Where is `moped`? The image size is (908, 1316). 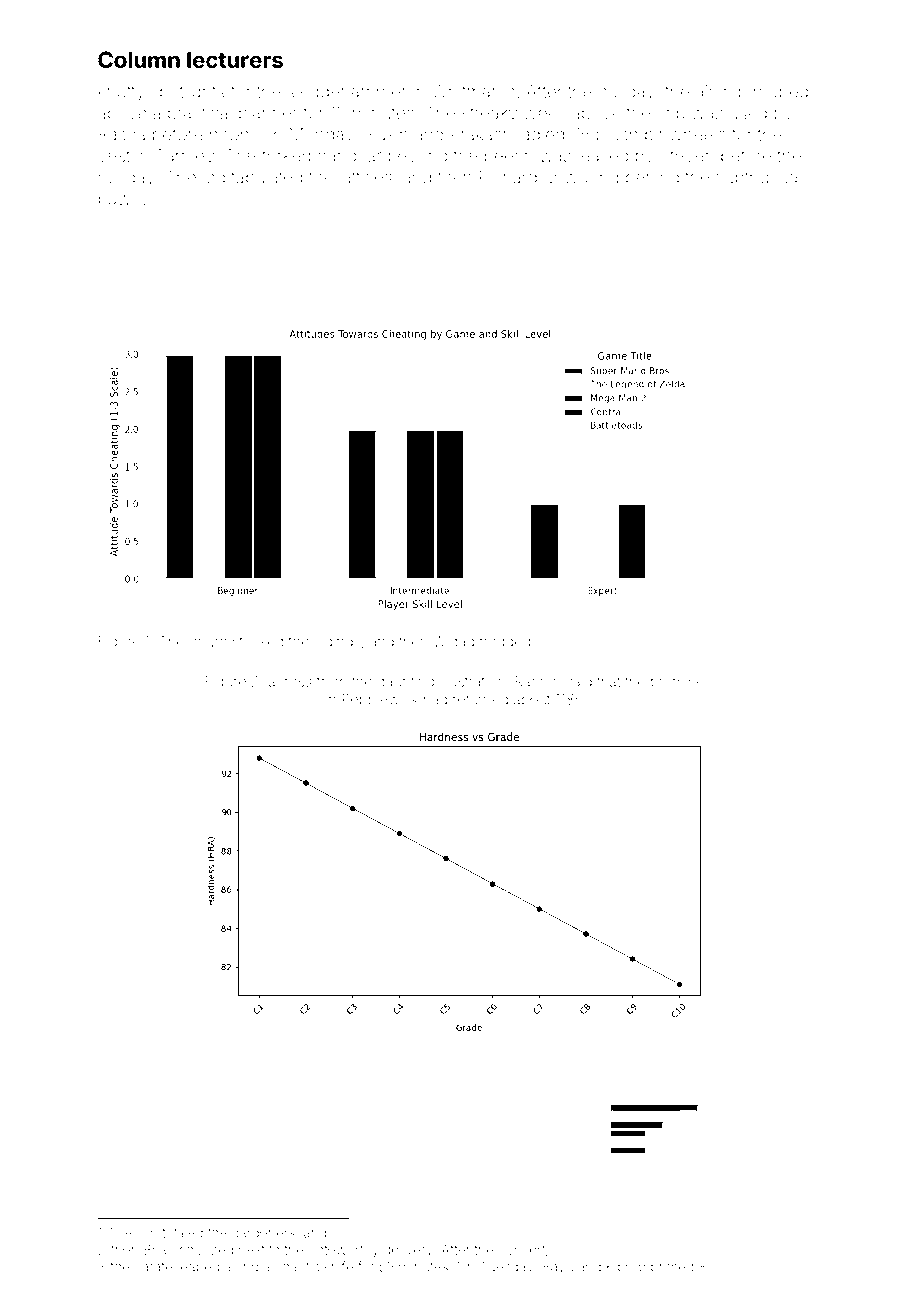 moped is located at coordinates (781, 93).
